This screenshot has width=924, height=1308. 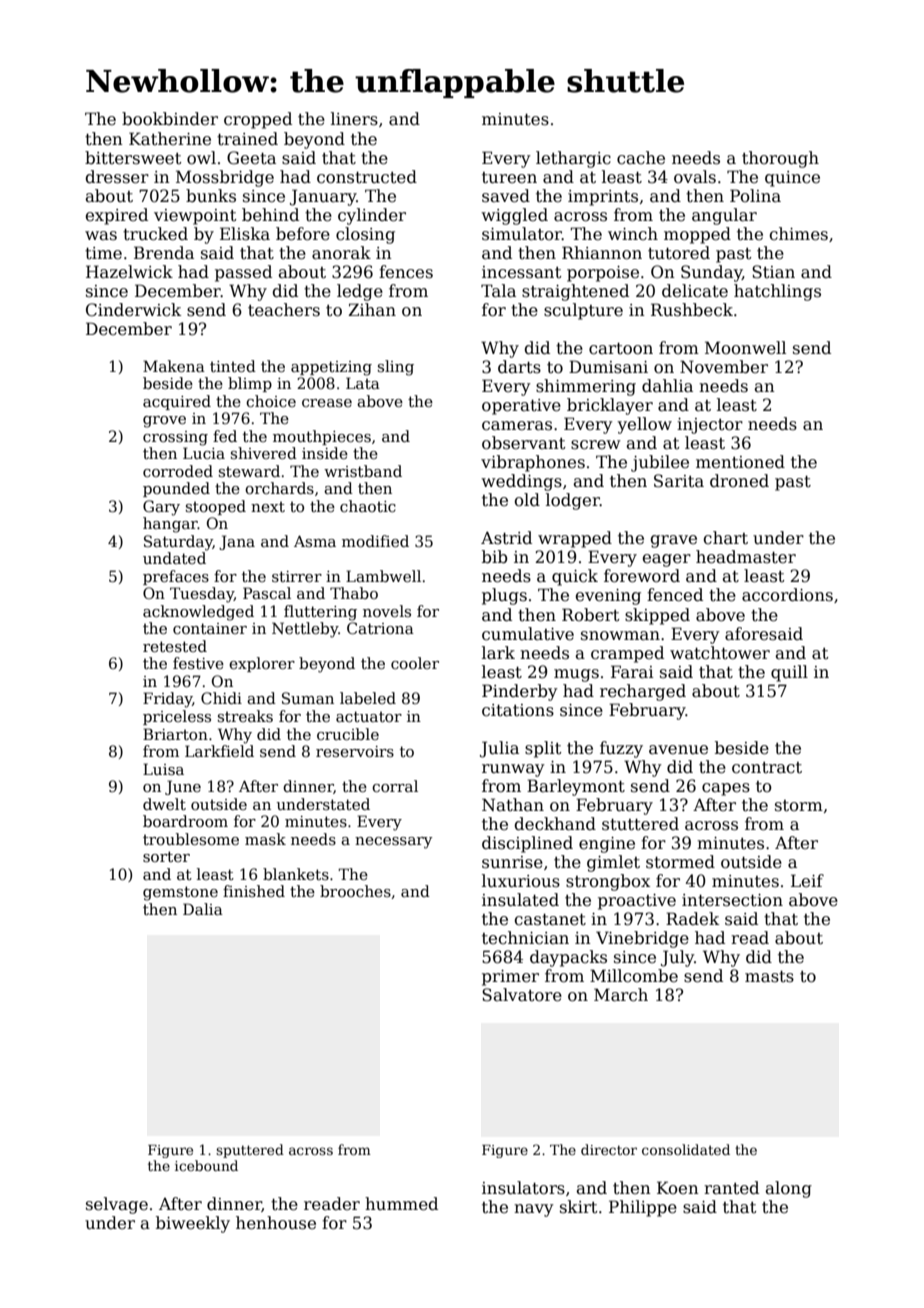 I want to click on cache, so click(x=641, y=158).
